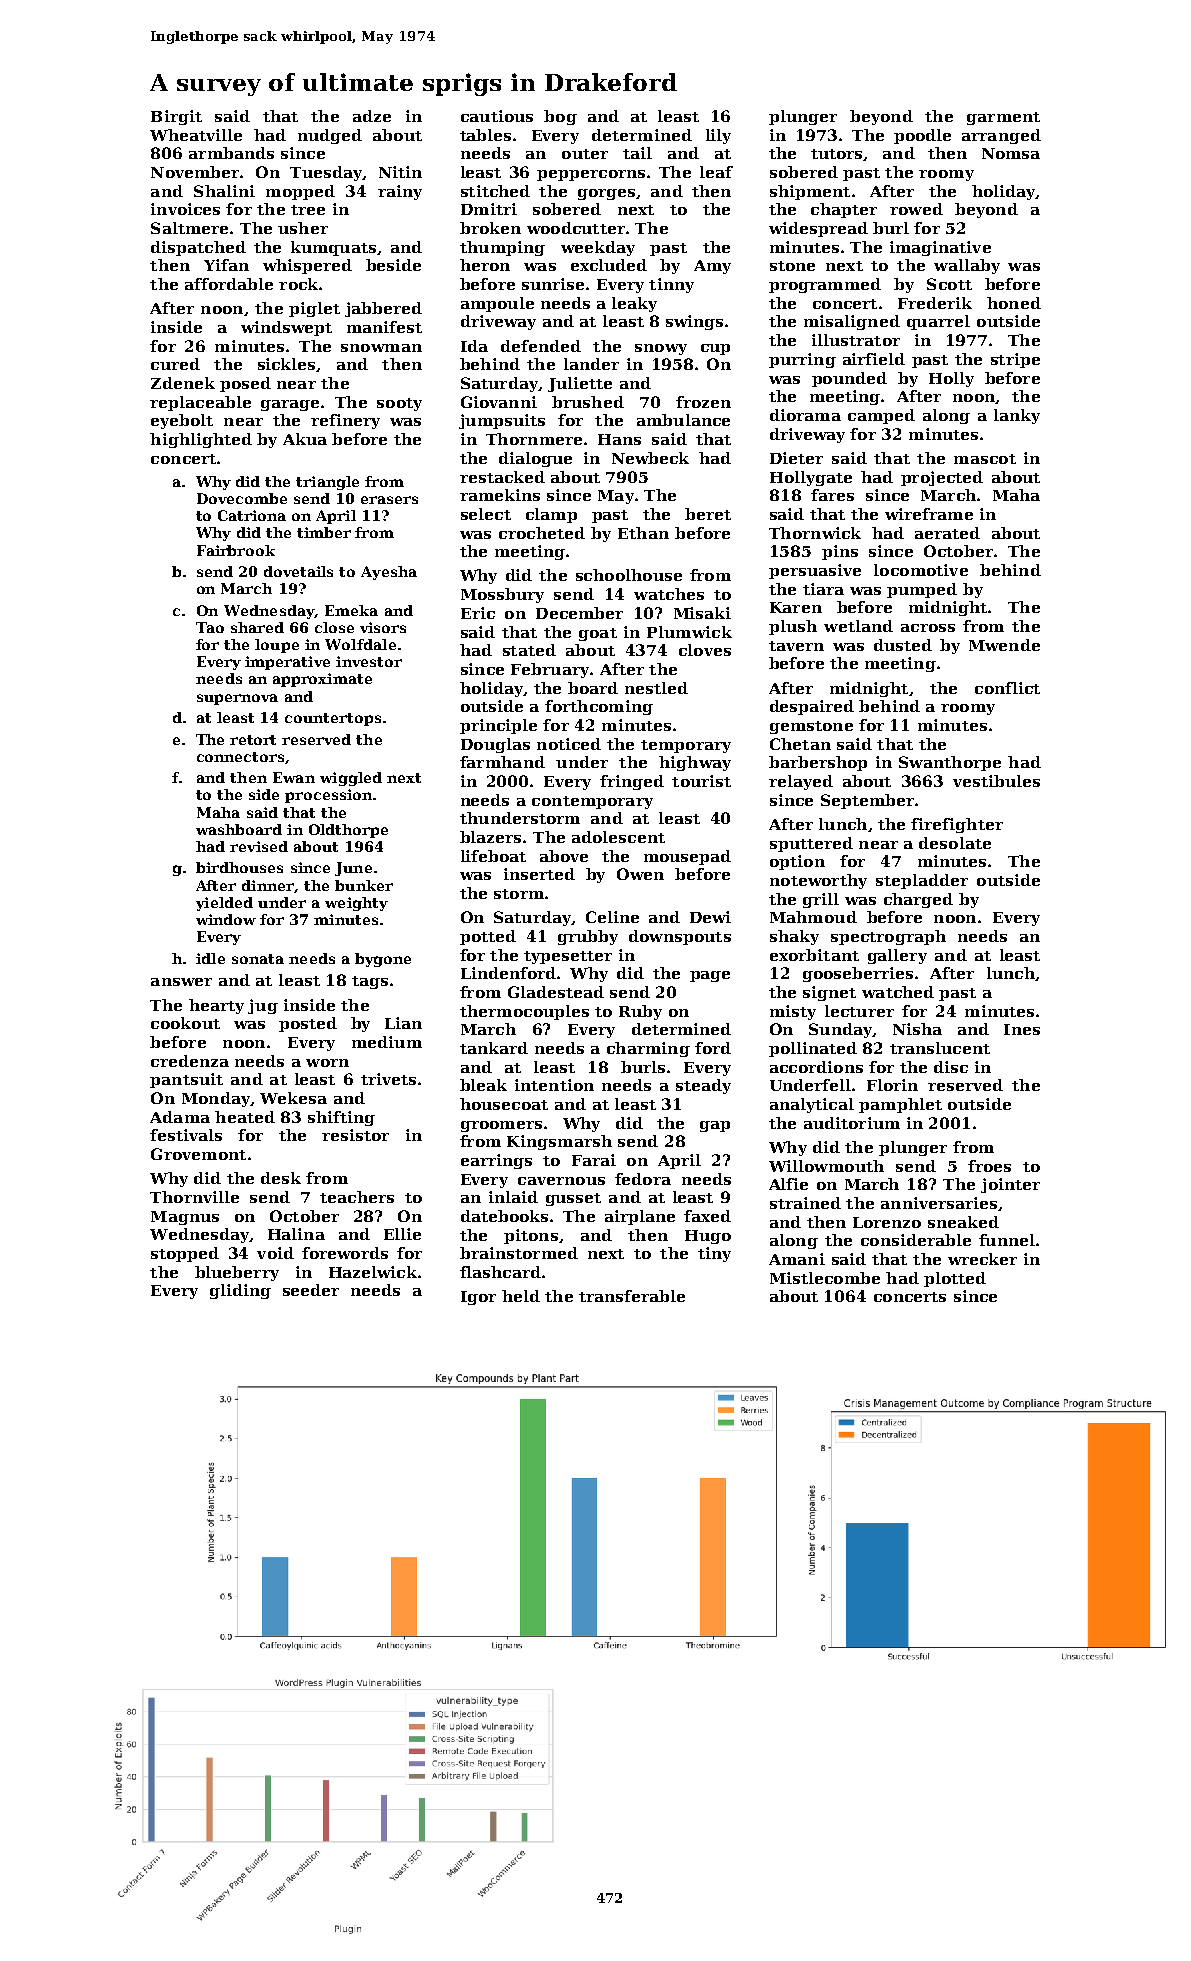 The image size is (1191, 1961). What do you see at coordinates (308, 1024) in the screenshot?
I see `posted` at bounding box center [308, 1024].
